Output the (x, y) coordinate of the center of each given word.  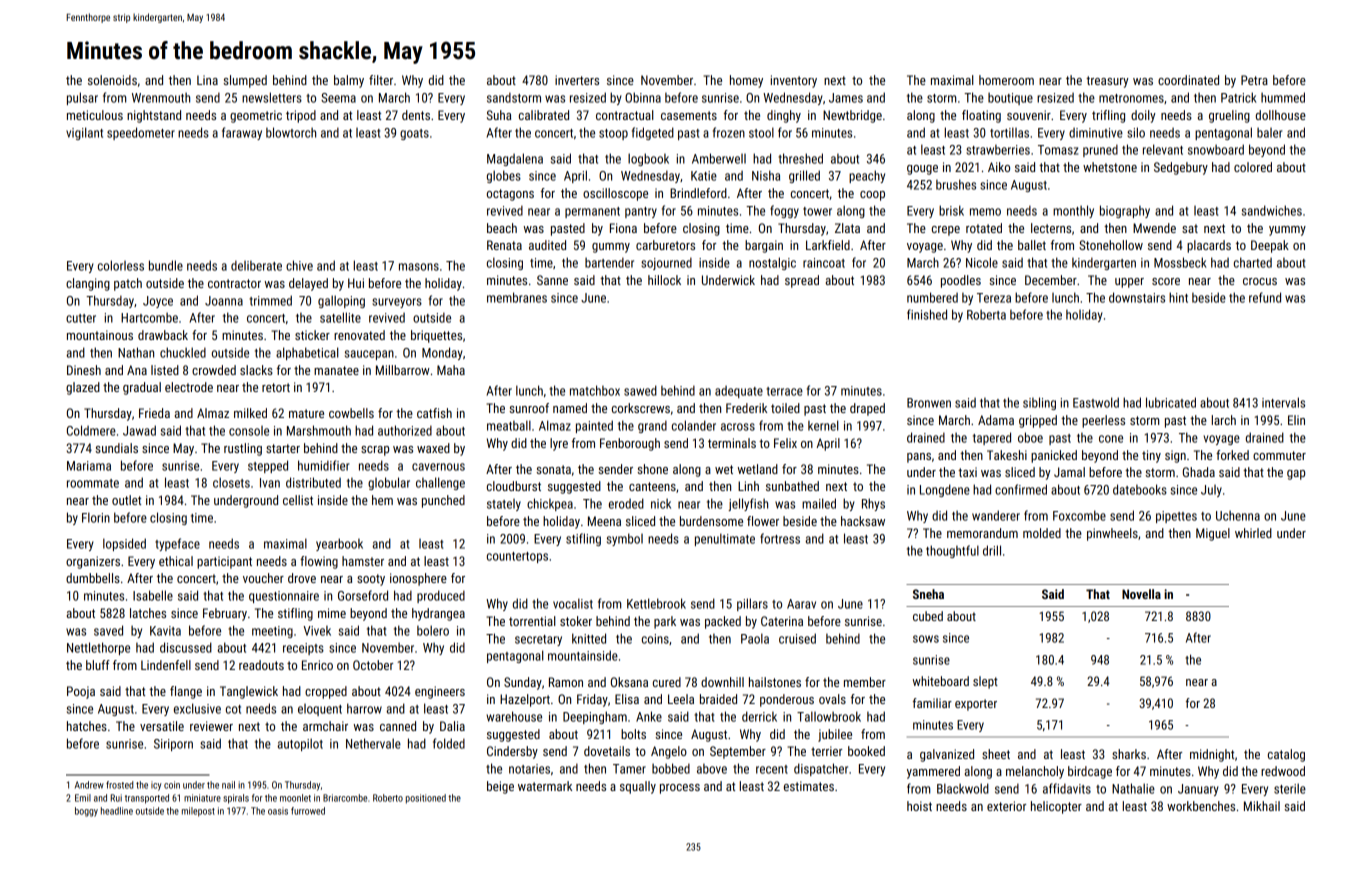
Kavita (165, 631)
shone (652, 469)
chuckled (183, 352)
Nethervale (373, 743)
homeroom (1006, 80)
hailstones (775, 682)
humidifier (324, 465)
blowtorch (291, 132)
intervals (1283, 402)
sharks (1129, 754)
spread (802, 281)
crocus (1260, 281)
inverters (577, 80)
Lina (207, 80)
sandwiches (1272, 210)
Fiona (623, 228)
